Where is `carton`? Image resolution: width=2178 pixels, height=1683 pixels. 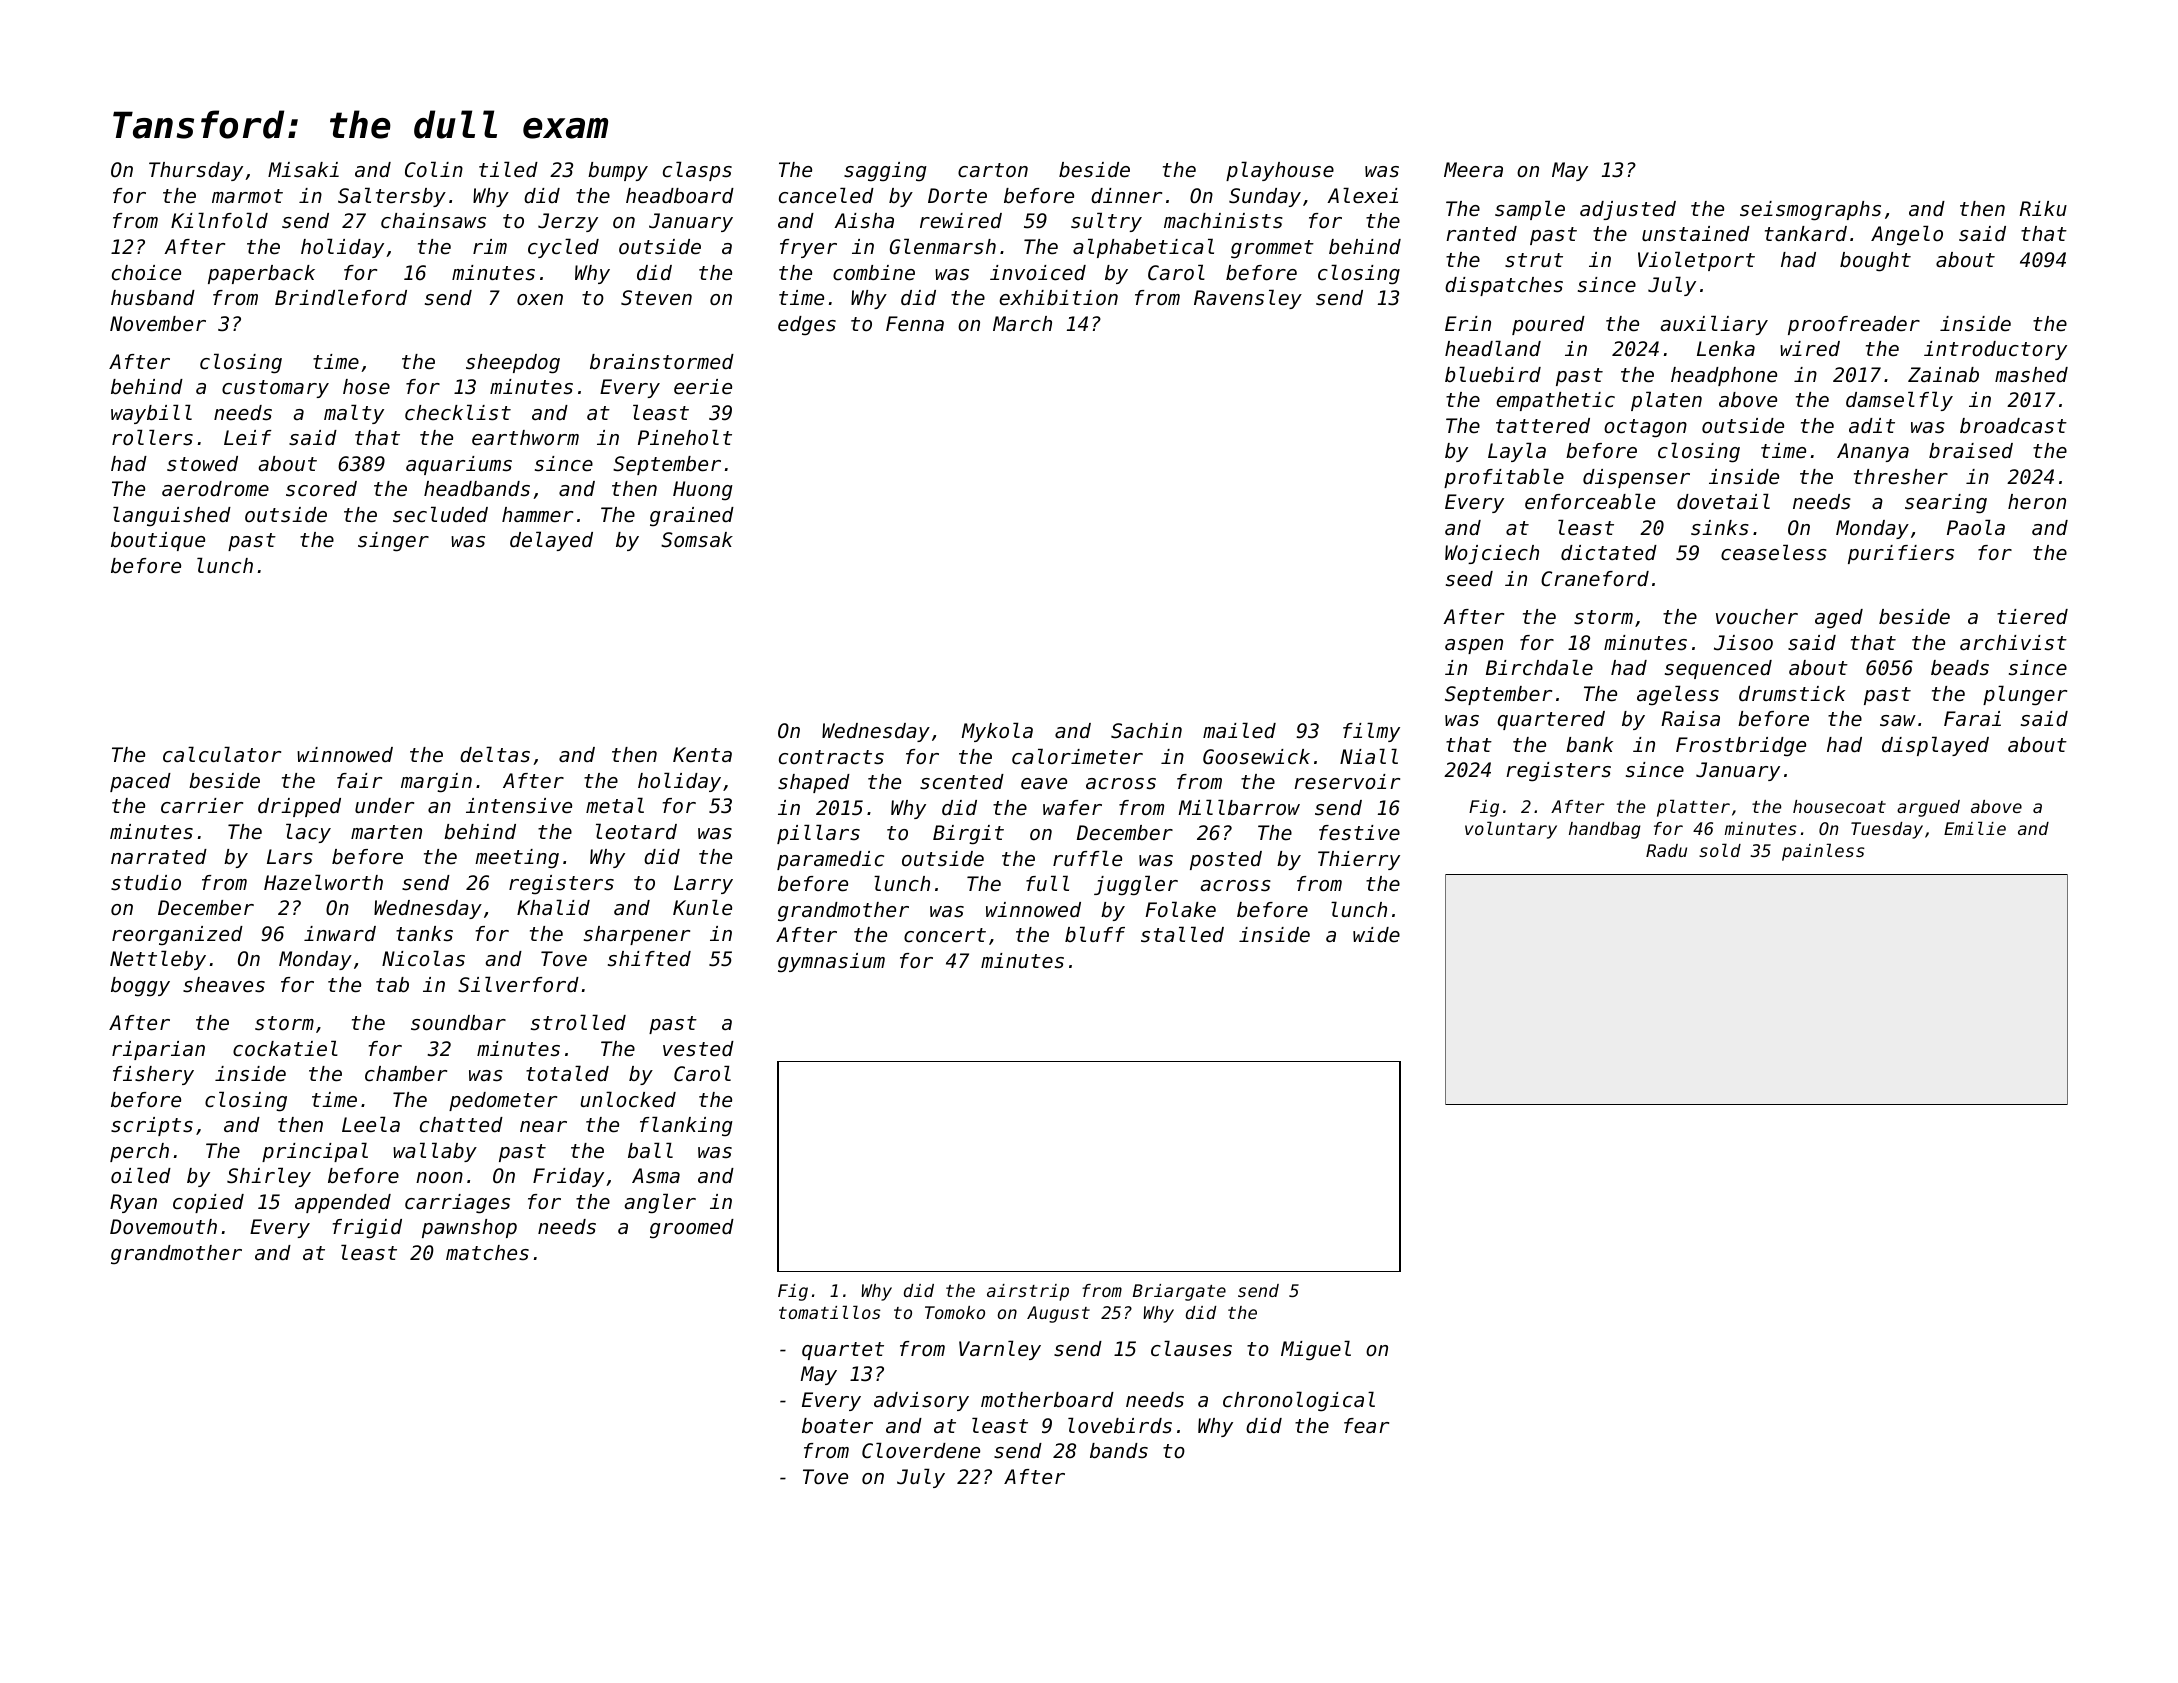
carton is located at coordinates (993, 170).
